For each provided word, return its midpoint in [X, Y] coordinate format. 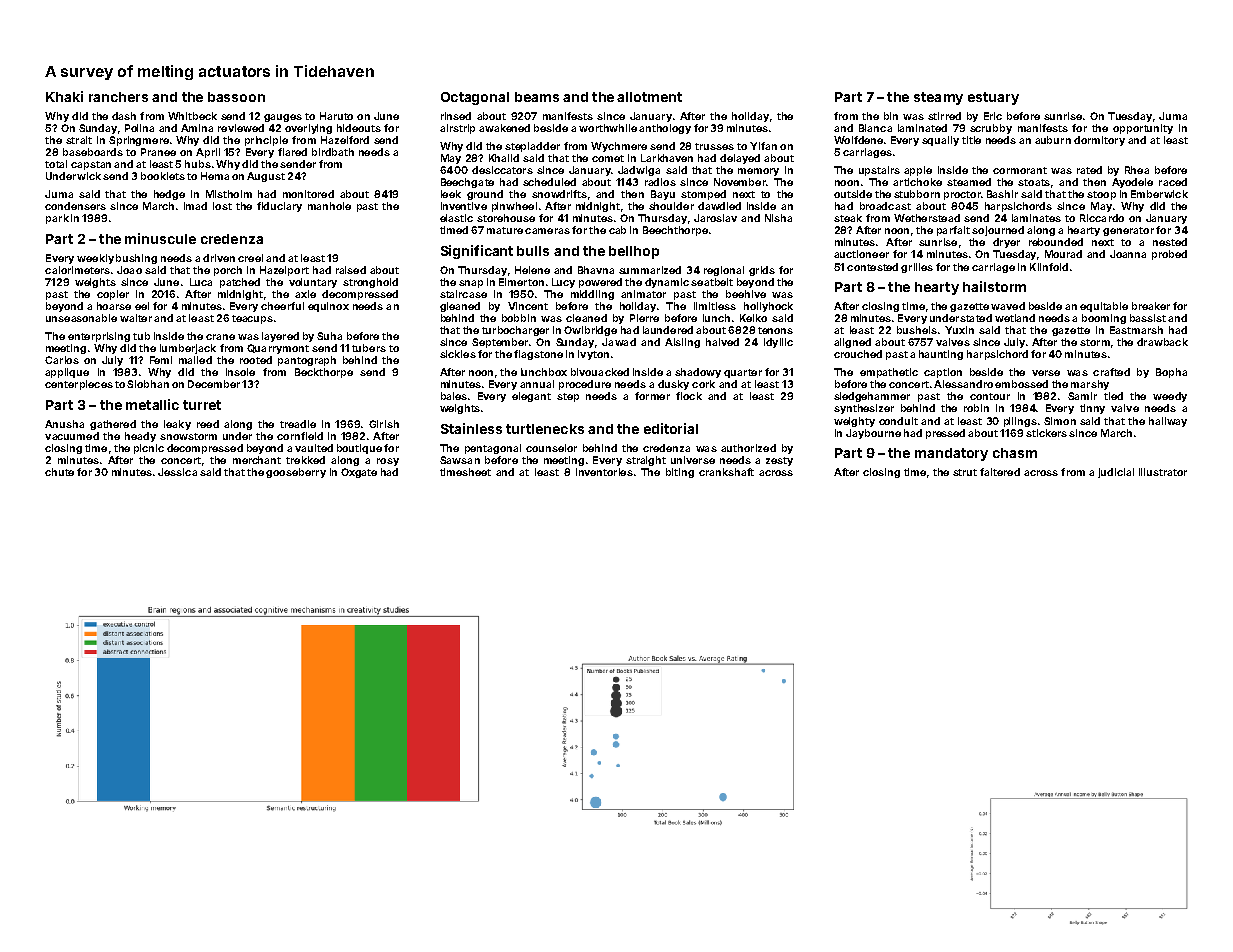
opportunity [1143, 129]
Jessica [177, 472]
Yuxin [959, 330]
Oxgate [359, 473]
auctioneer [861, 254]
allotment [649, 97]
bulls [533, 251]
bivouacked [600, 372]
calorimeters [77, 270]
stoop [1101, 195]
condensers [75, 206]
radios [660, 182]
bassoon [236, 97]
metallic [152, 404]
